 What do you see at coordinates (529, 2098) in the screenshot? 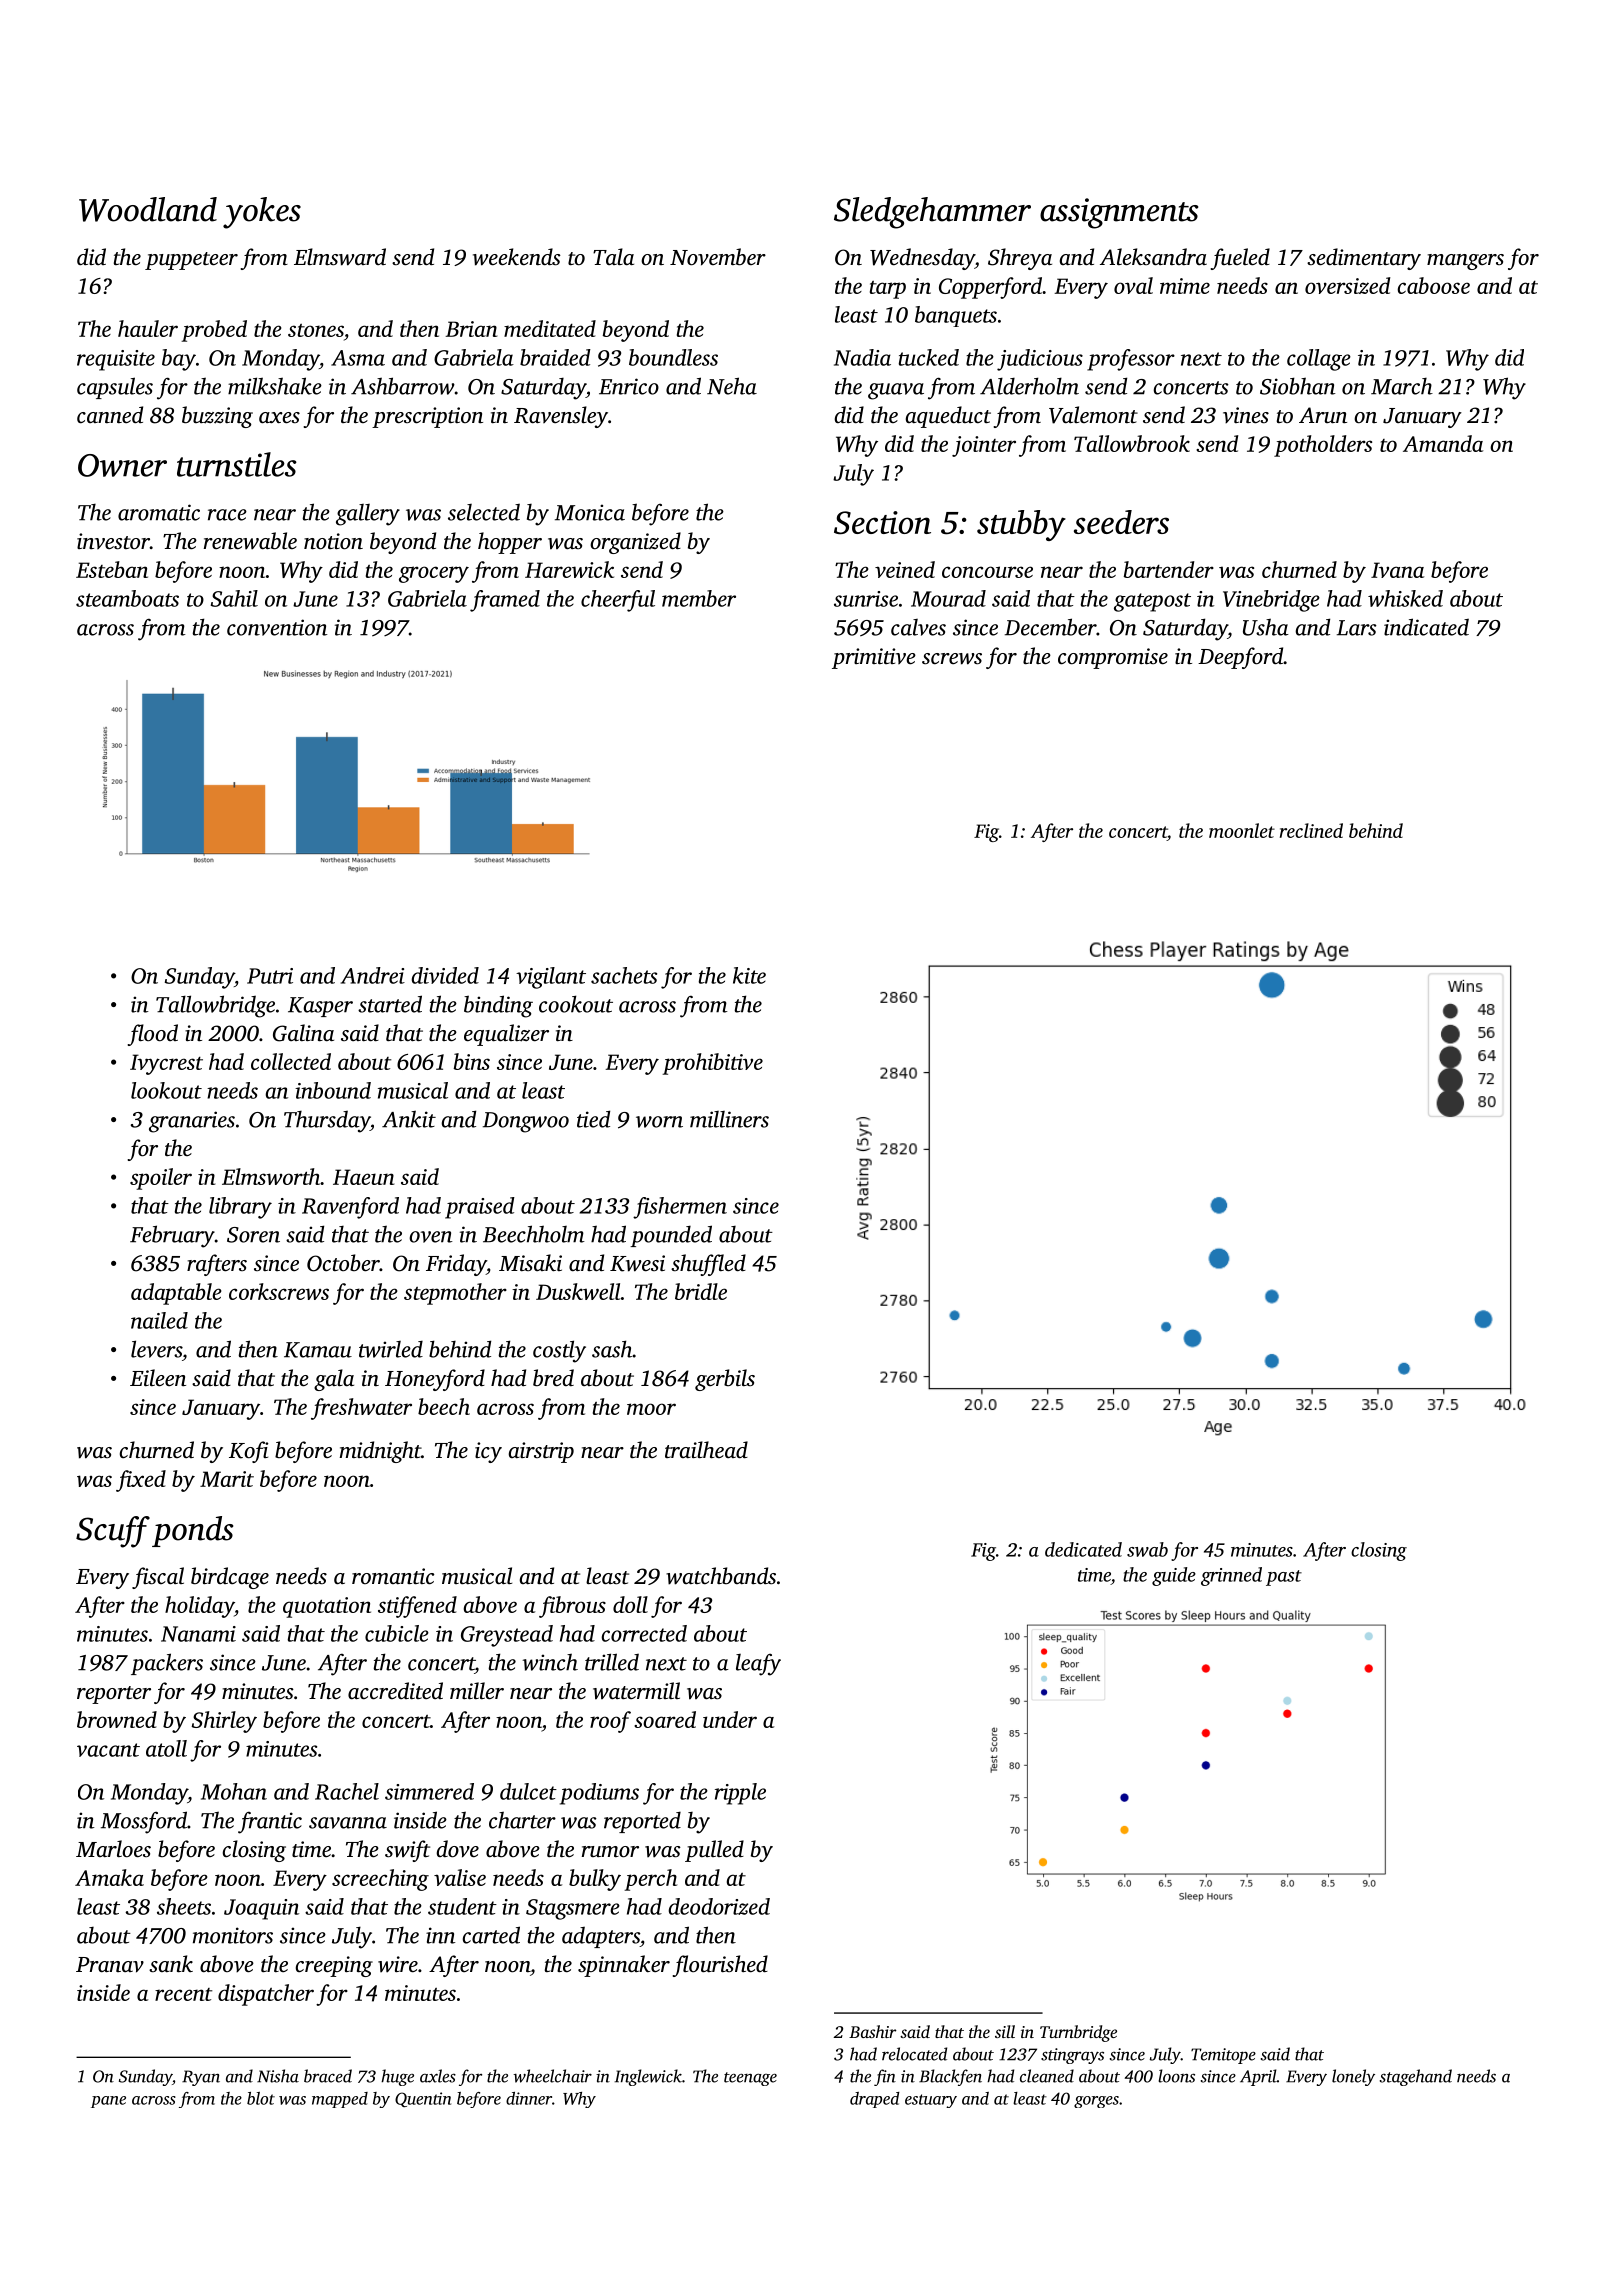
I see `dinner` at bounding box center [529, 2098].
